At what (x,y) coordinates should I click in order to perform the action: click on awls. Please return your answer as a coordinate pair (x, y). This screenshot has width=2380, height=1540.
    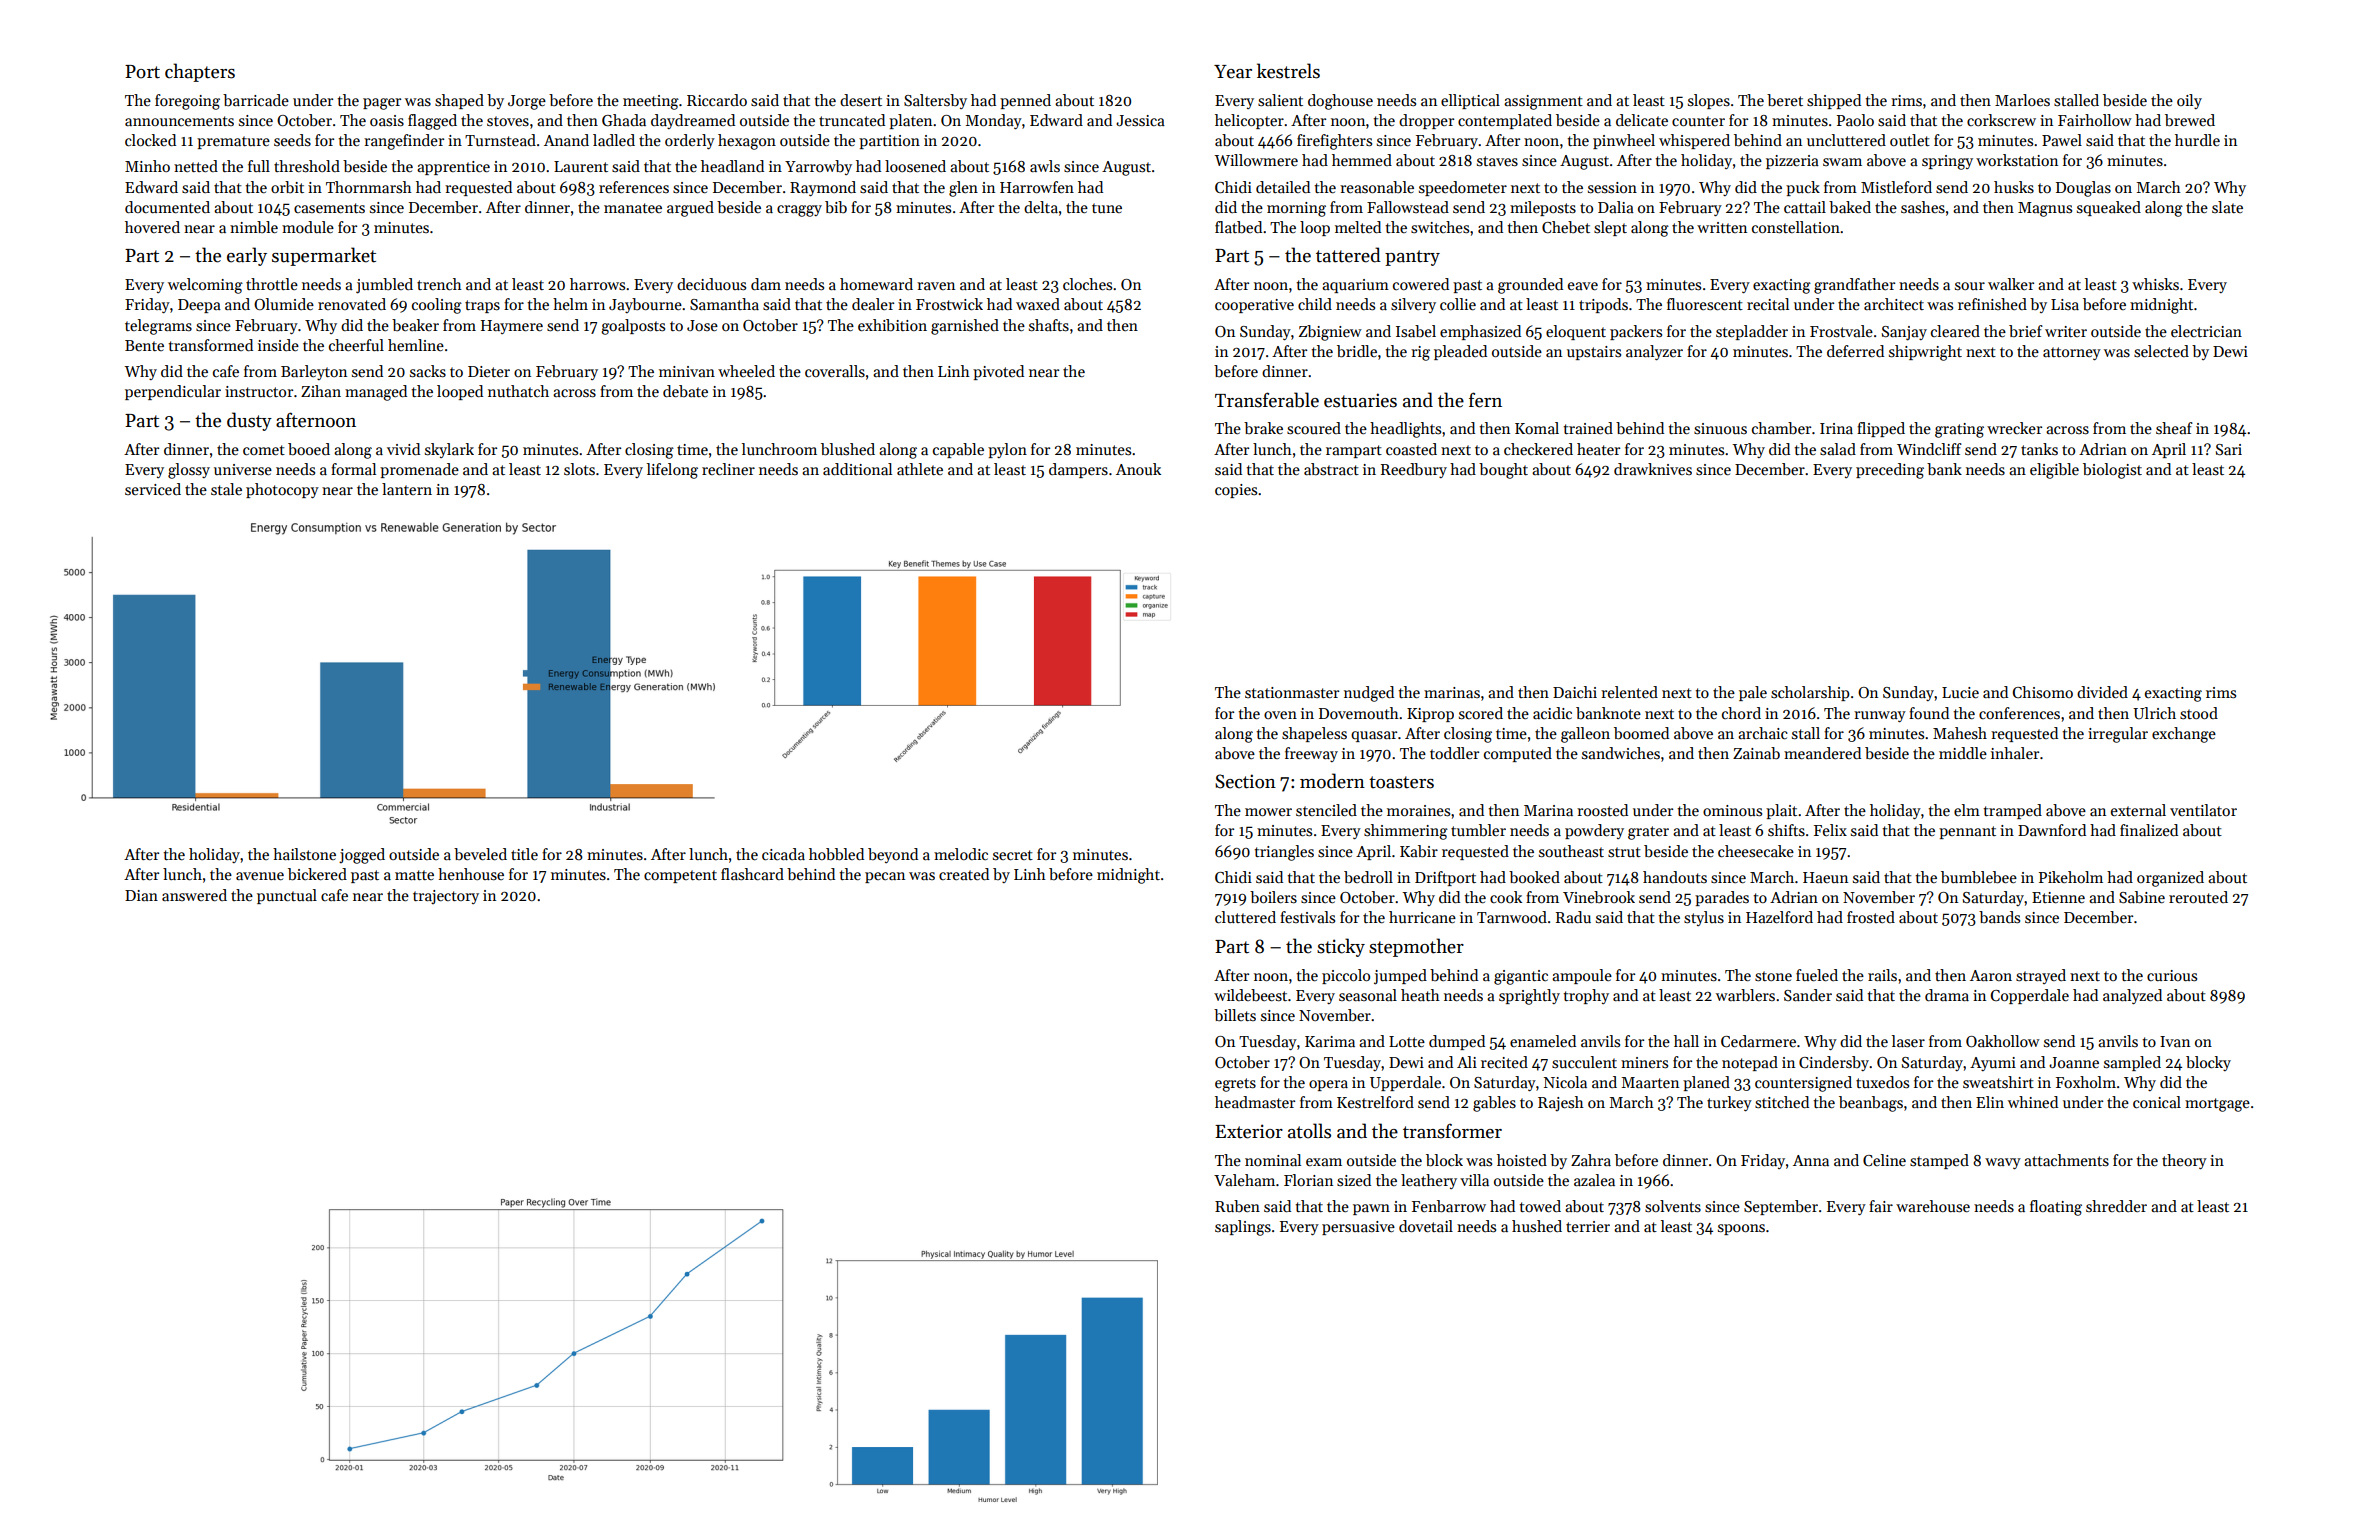
    Looking at the image, I should click on (1045, 166).
